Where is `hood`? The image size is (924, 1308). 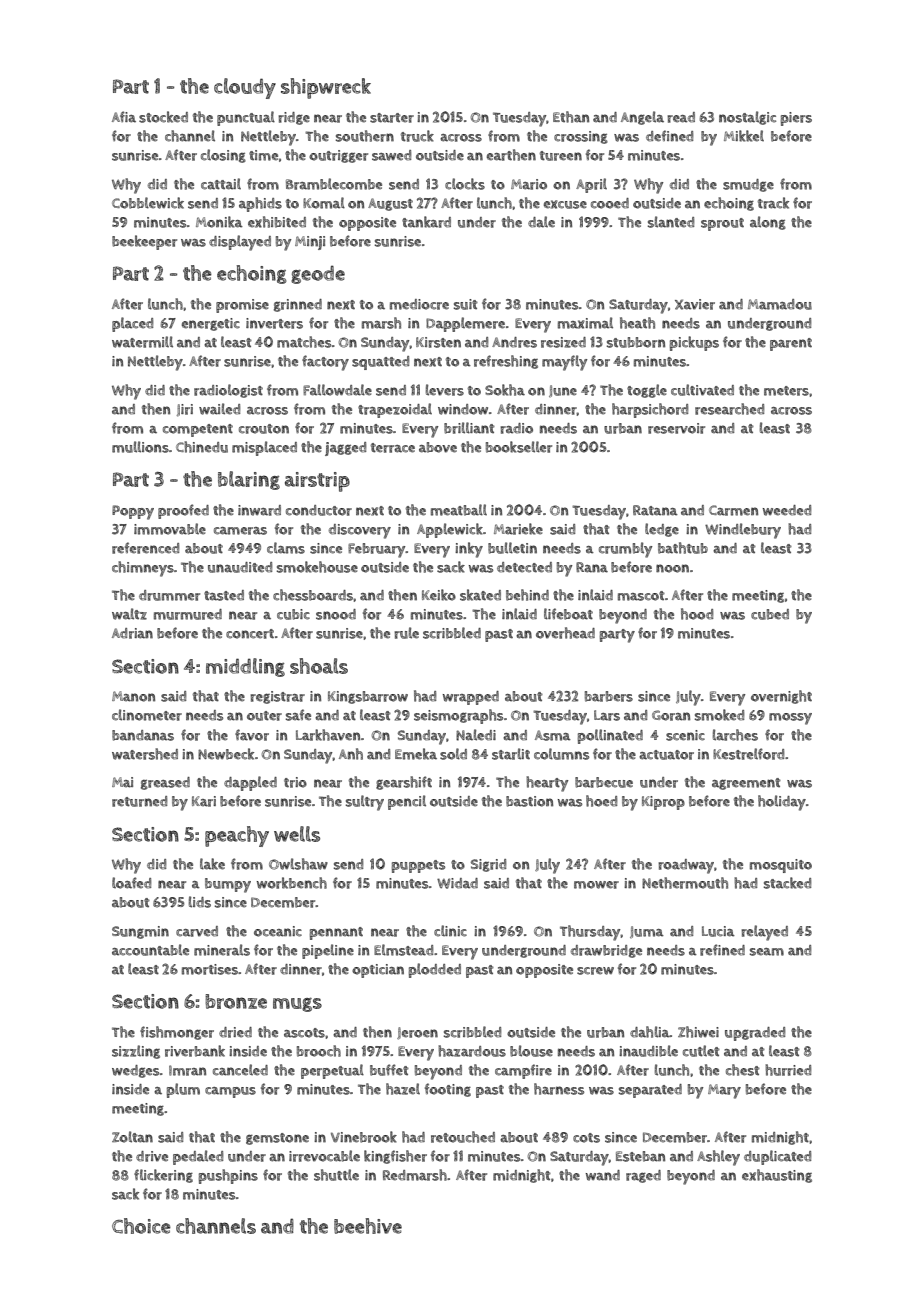
hood is located at coordinates (697, 614).
